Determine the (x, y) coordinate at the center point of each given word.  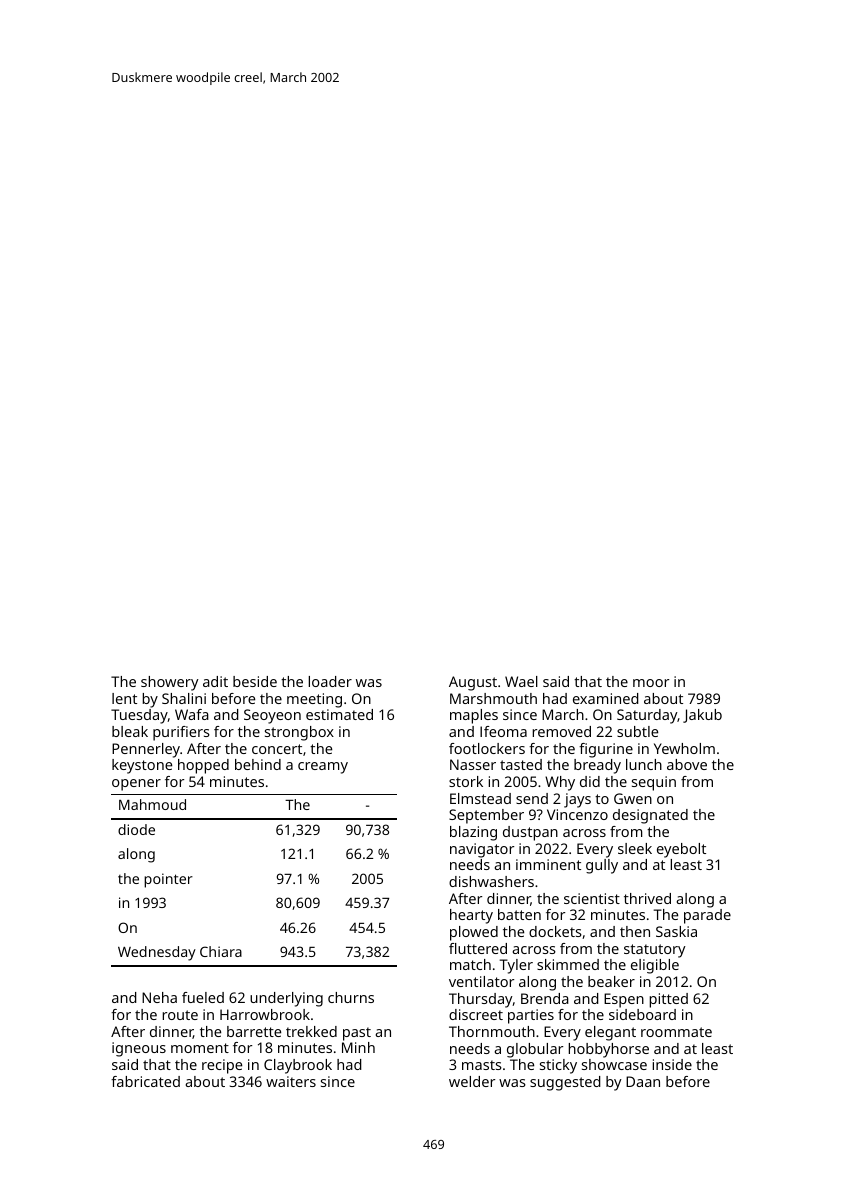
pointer (168, 880)
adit (215, 681)
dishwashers (491, 881)
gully (602, 866)
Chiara (221, 951)
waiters (291, 1081)
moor (651, 683)
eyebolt (681, 850)
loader (330, 681)
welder (472, 1081)
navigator (482, 850)
